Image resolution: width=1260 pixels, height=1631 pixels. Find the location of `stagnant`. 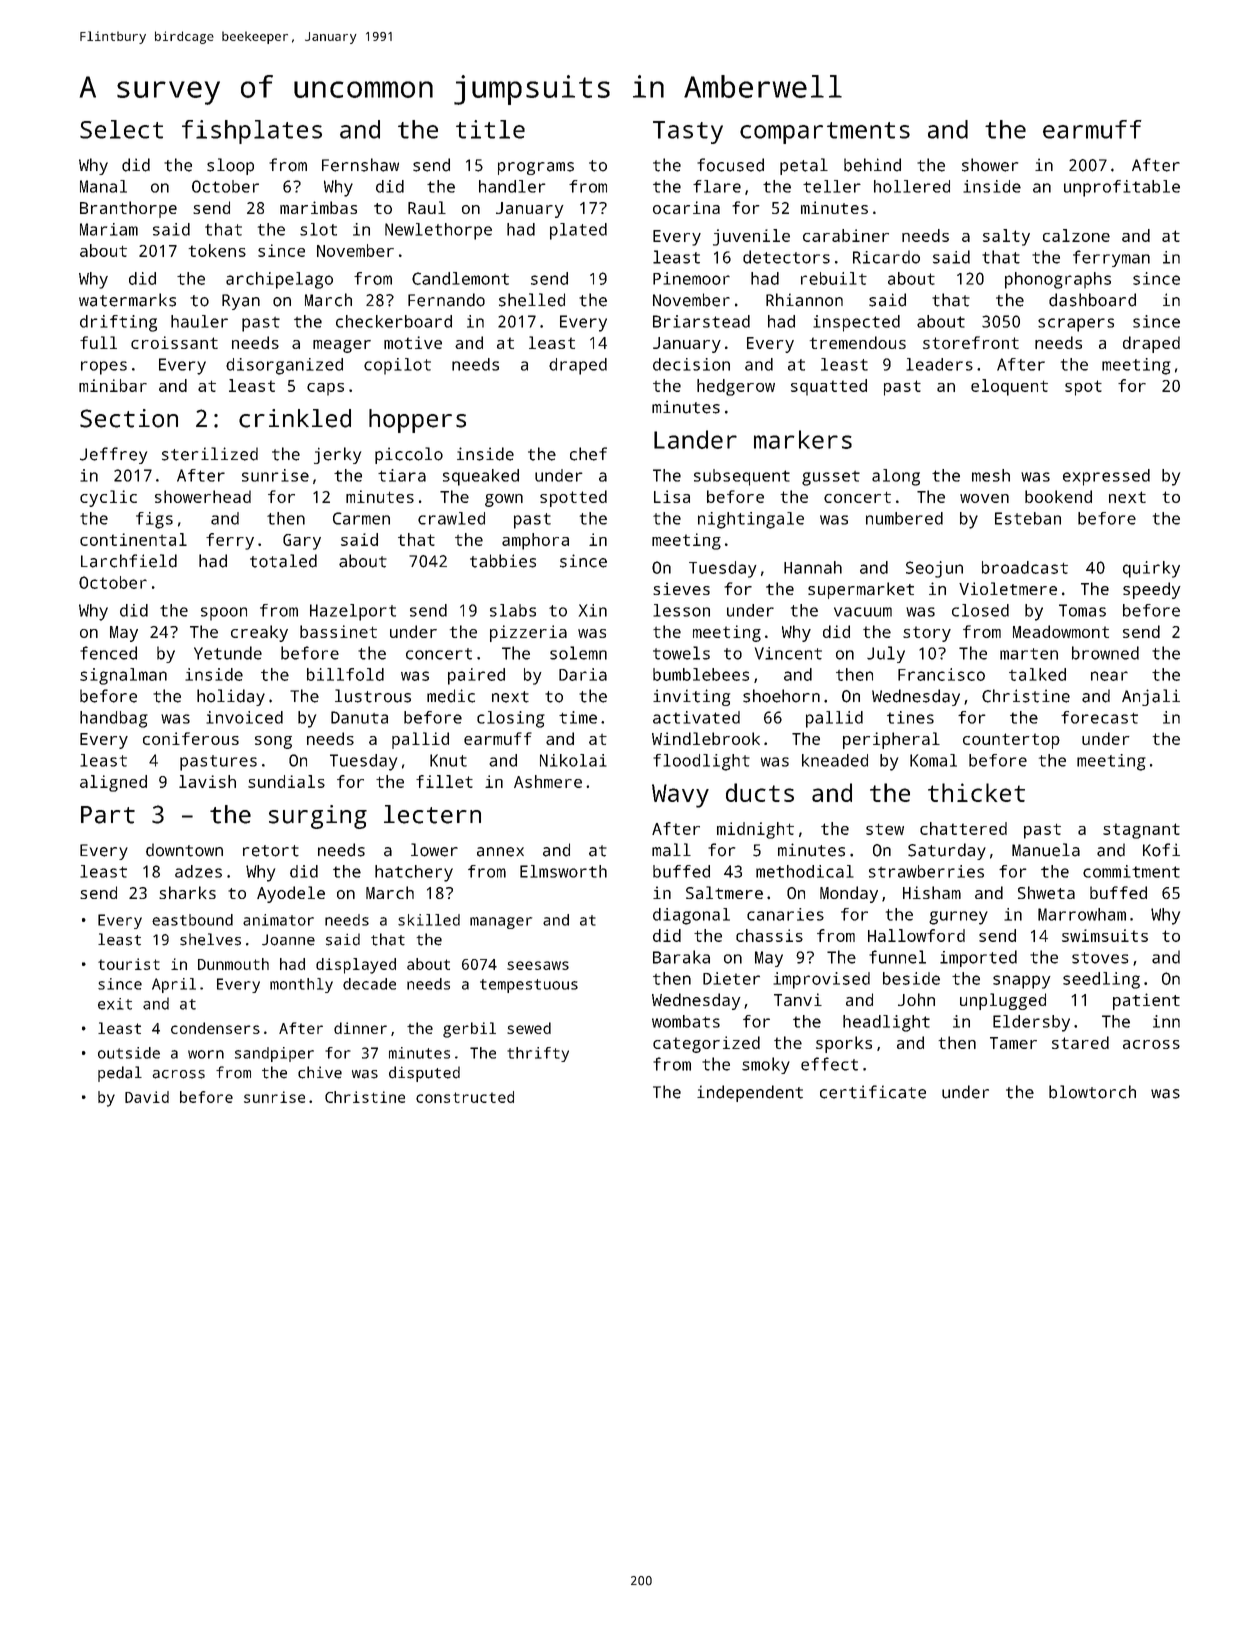

stagnant is located at coordinates (1141, 831).
